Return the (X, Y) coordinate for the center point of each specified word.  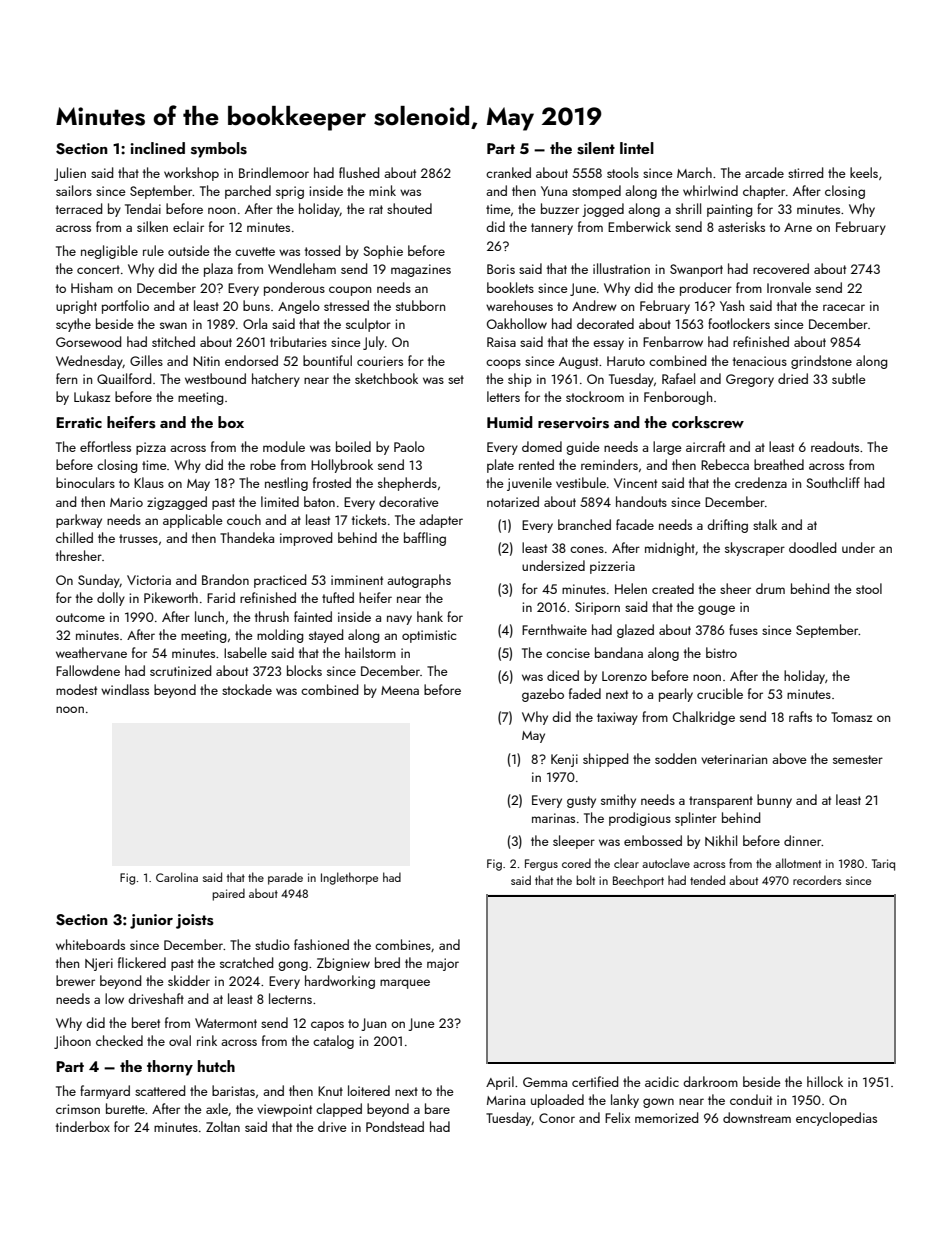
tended (707, 880)
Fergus (541, 865)
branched (584, 524)
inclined (157, 148)
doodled (812, 547)
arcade (764, 172)
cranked (508, 172)
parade (285, 878)
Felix (617, 1117)
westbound (215, 378)
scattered (160, 1090)
